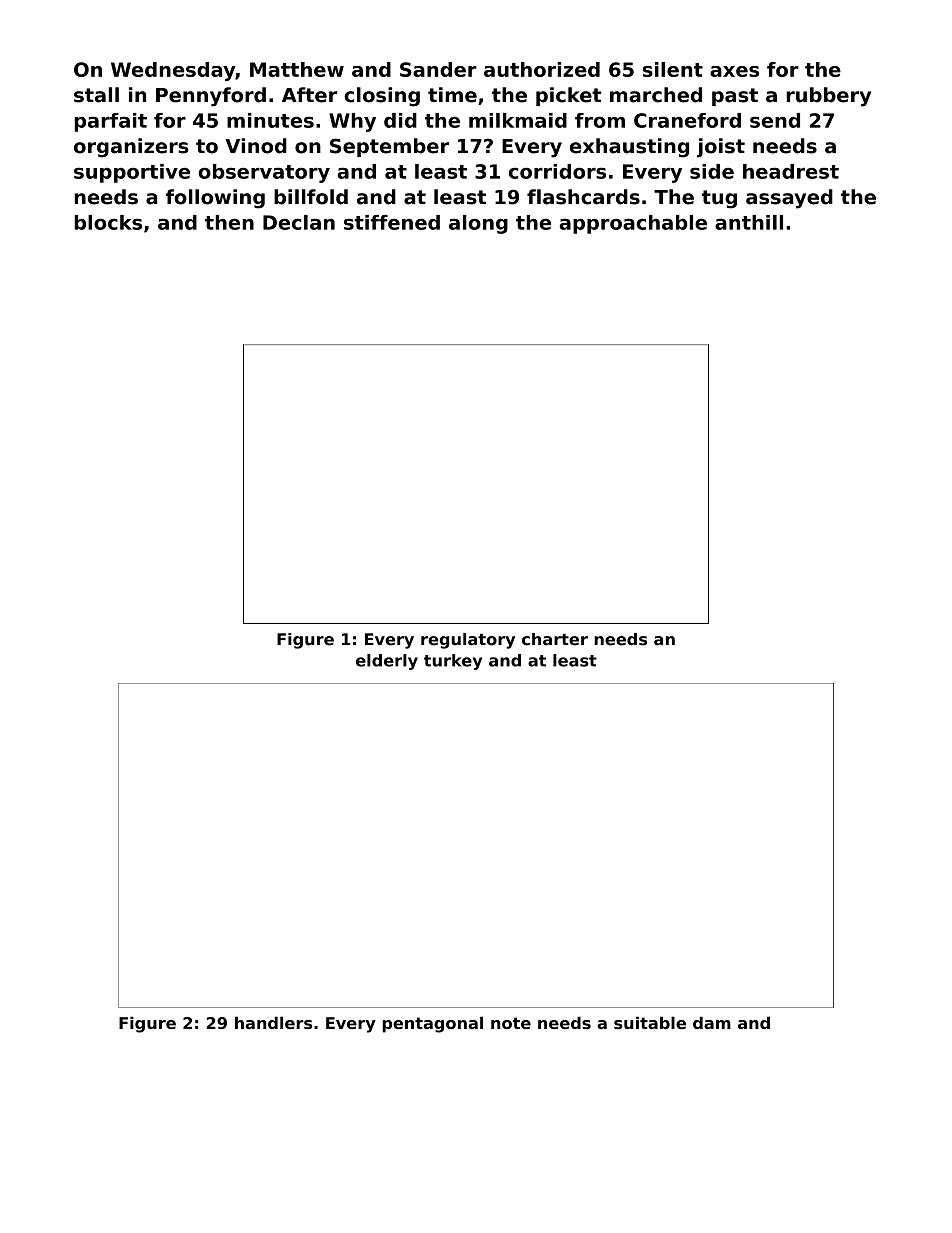 The image size is (952, 1233). Describe the element at coordinates (432, 1024) in the page. I see `pentagonal` at that location.
